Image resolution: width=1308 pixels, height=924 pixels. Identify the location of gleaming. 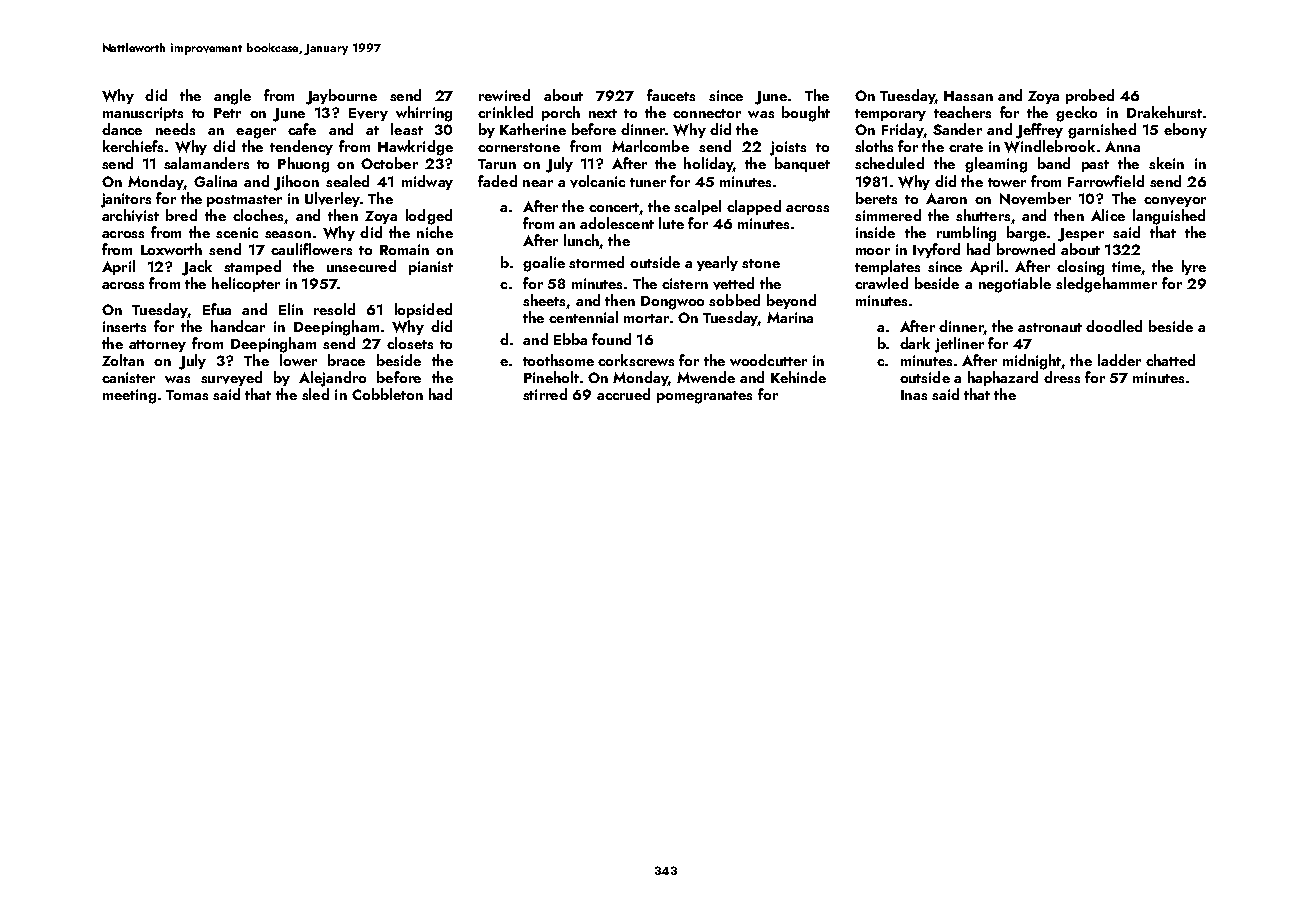
(996, 165).
